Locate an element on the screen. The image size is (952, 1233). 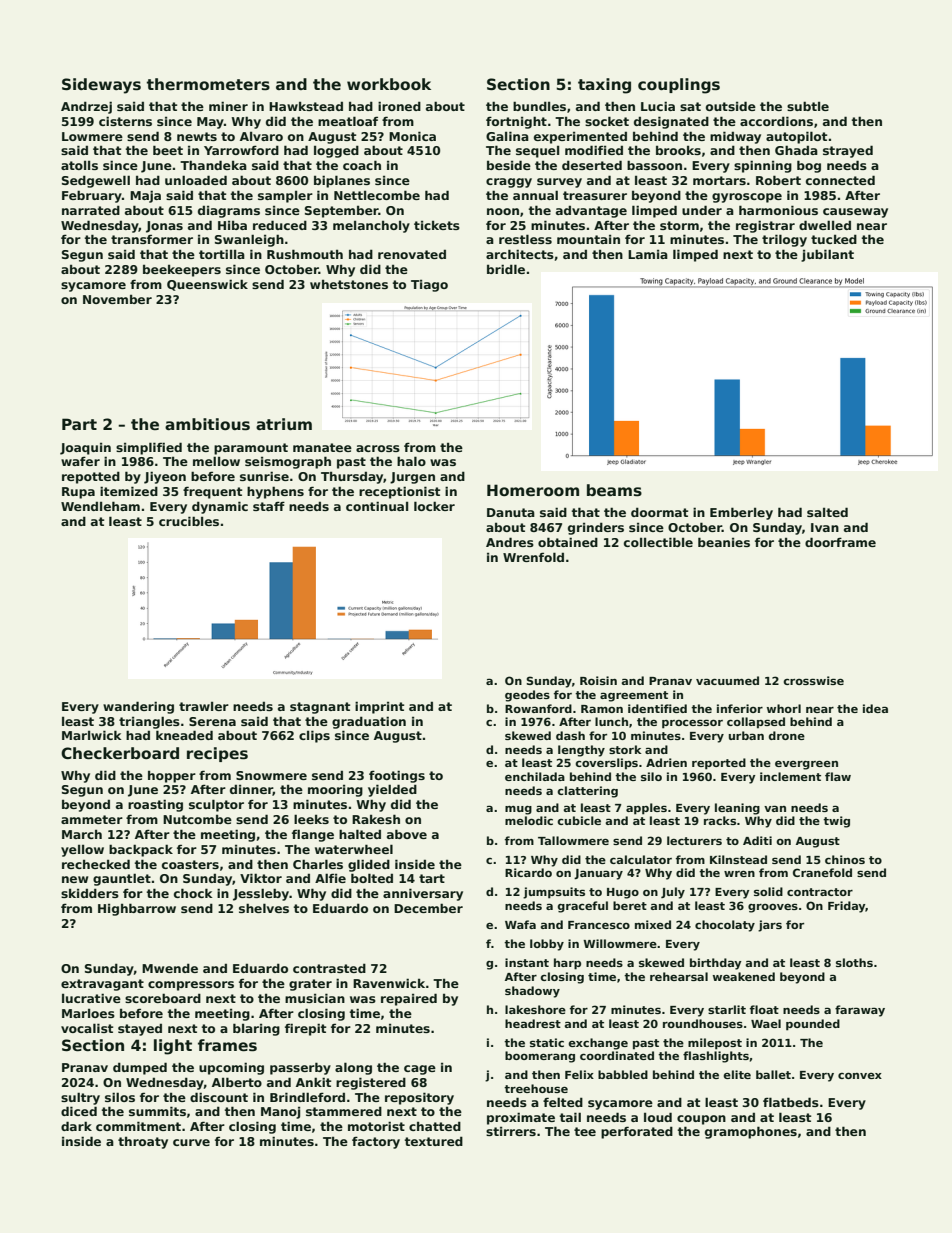
processor is located at coordinates (692, 724).
